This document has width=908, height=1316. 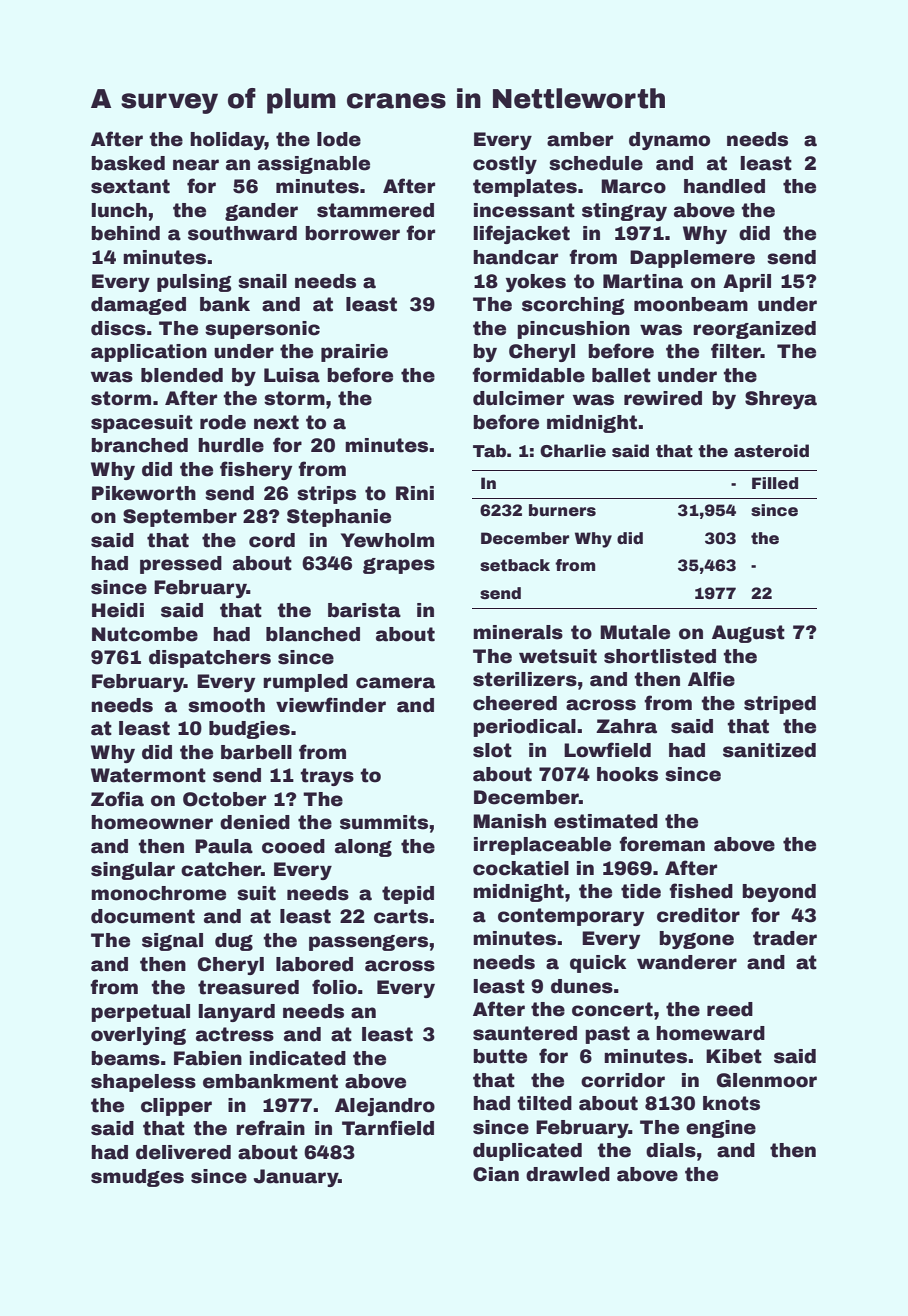 What do you see at coordinates (515, 565) in the document?
I see `setback` at bounding box center [515, 565].
